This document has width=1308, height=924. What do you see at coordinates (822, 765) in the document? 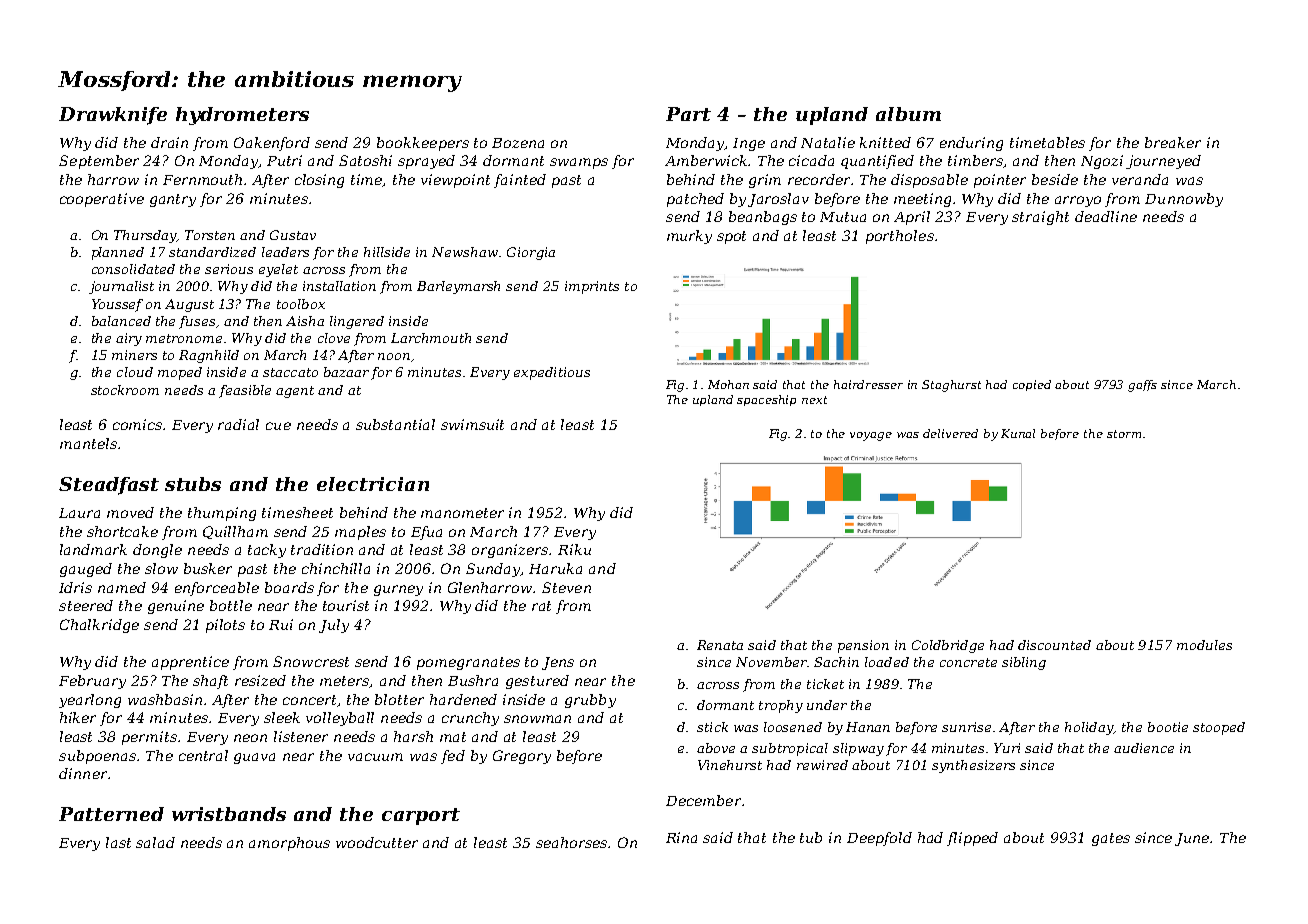
I see `rewired` at bounding box center [822, 765].
